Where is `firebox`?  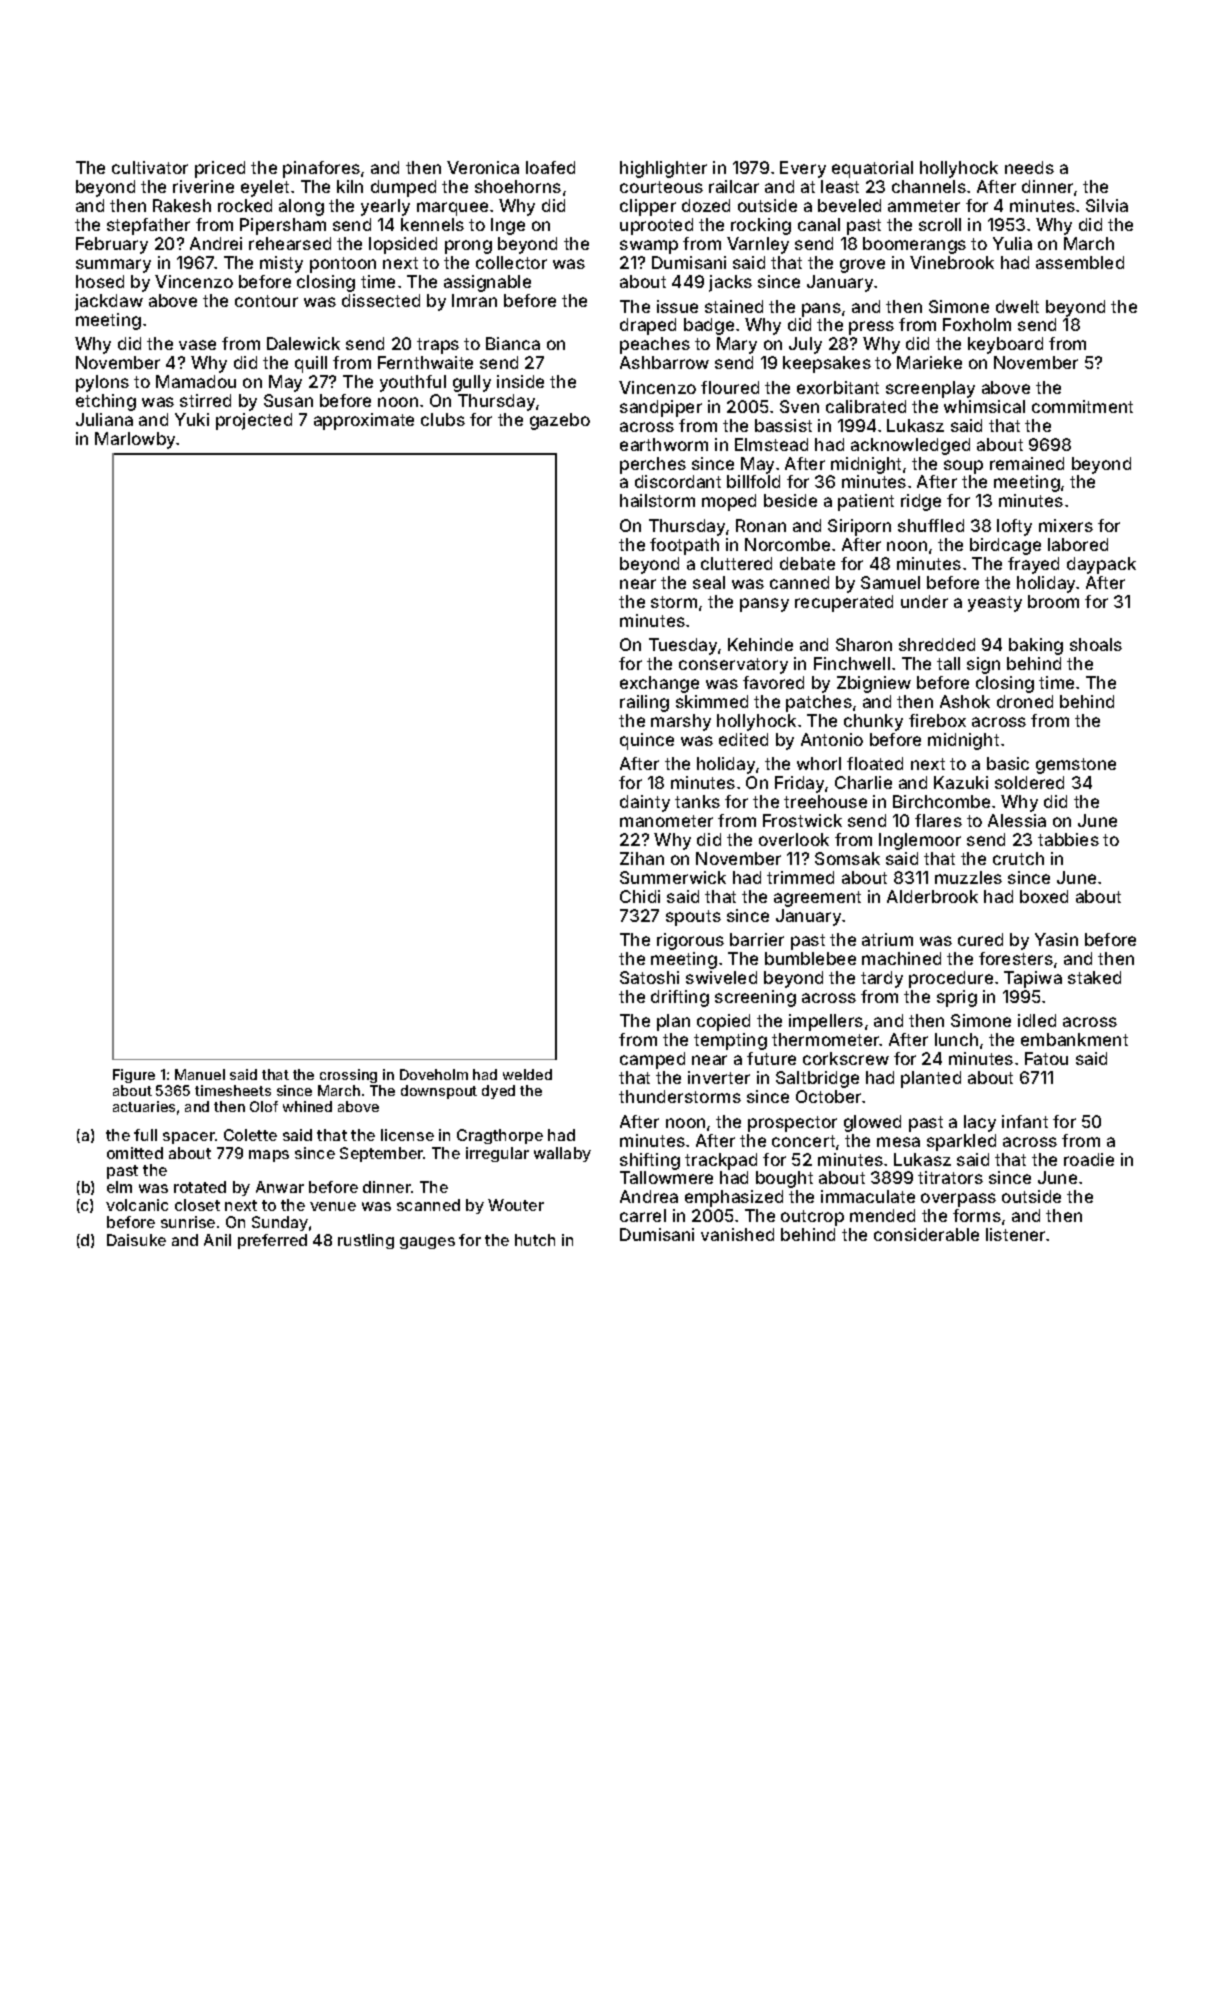 firebox is located at coordinates (937, 720).
